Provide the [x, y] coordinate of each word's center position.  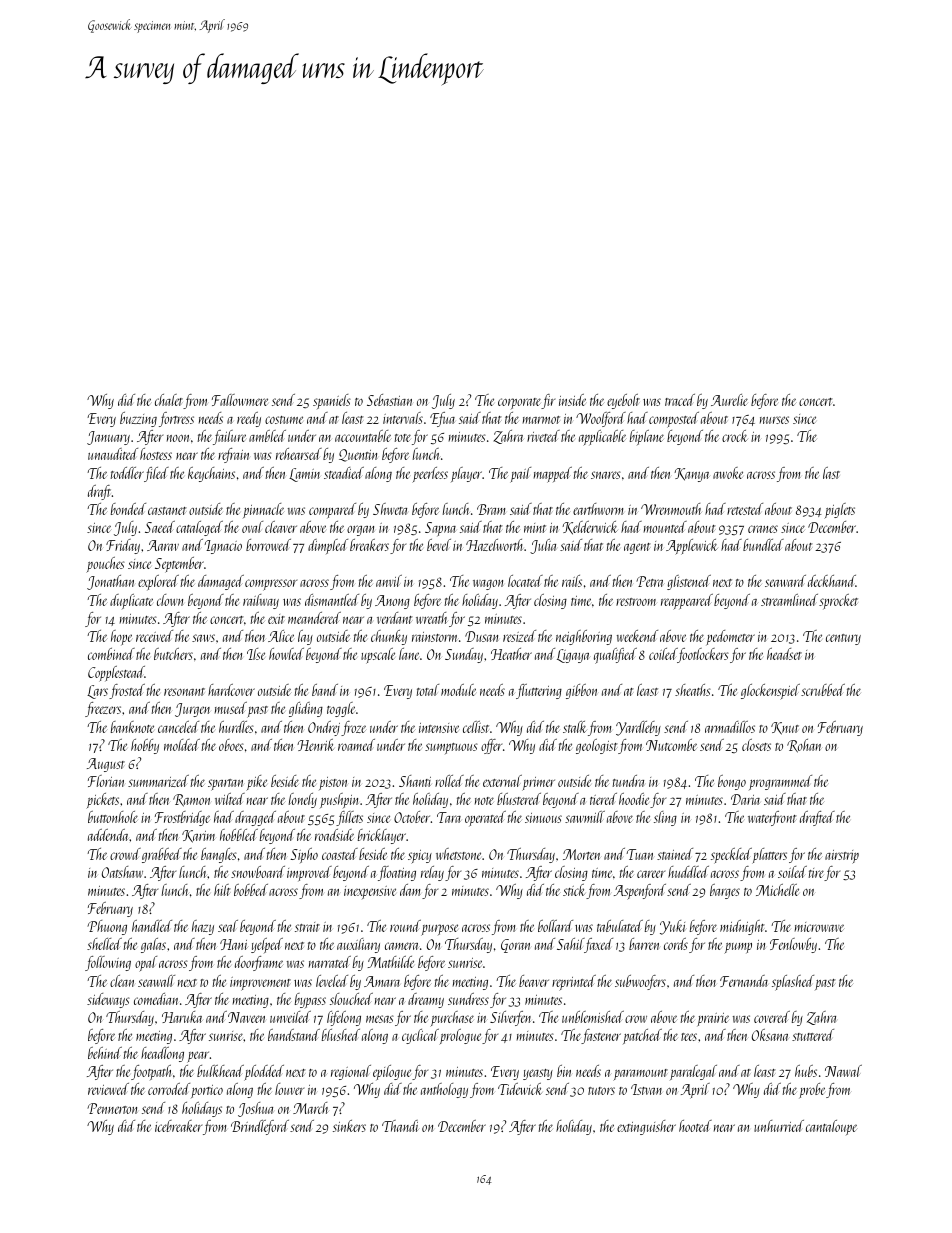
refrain [233, 455]
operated [485, 818]
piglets [839, 511]
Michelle [777, 890]
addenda [109, 835]
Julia [543, 546]
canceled [178, 727]
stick [574, 890]
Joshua [255, 1109]
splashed [793, 983]
